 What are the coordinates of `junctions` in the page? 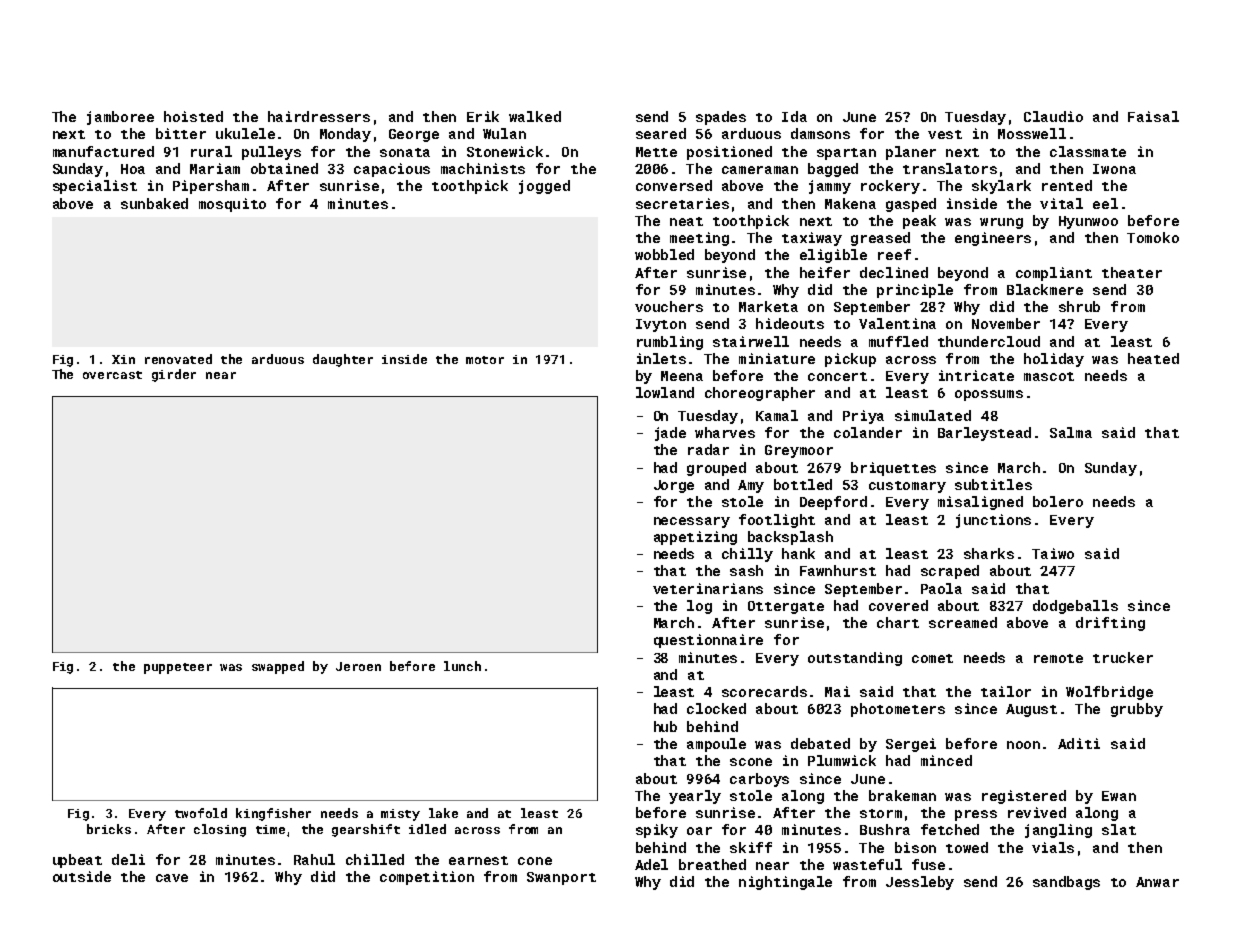 It's located at (993, 521).
